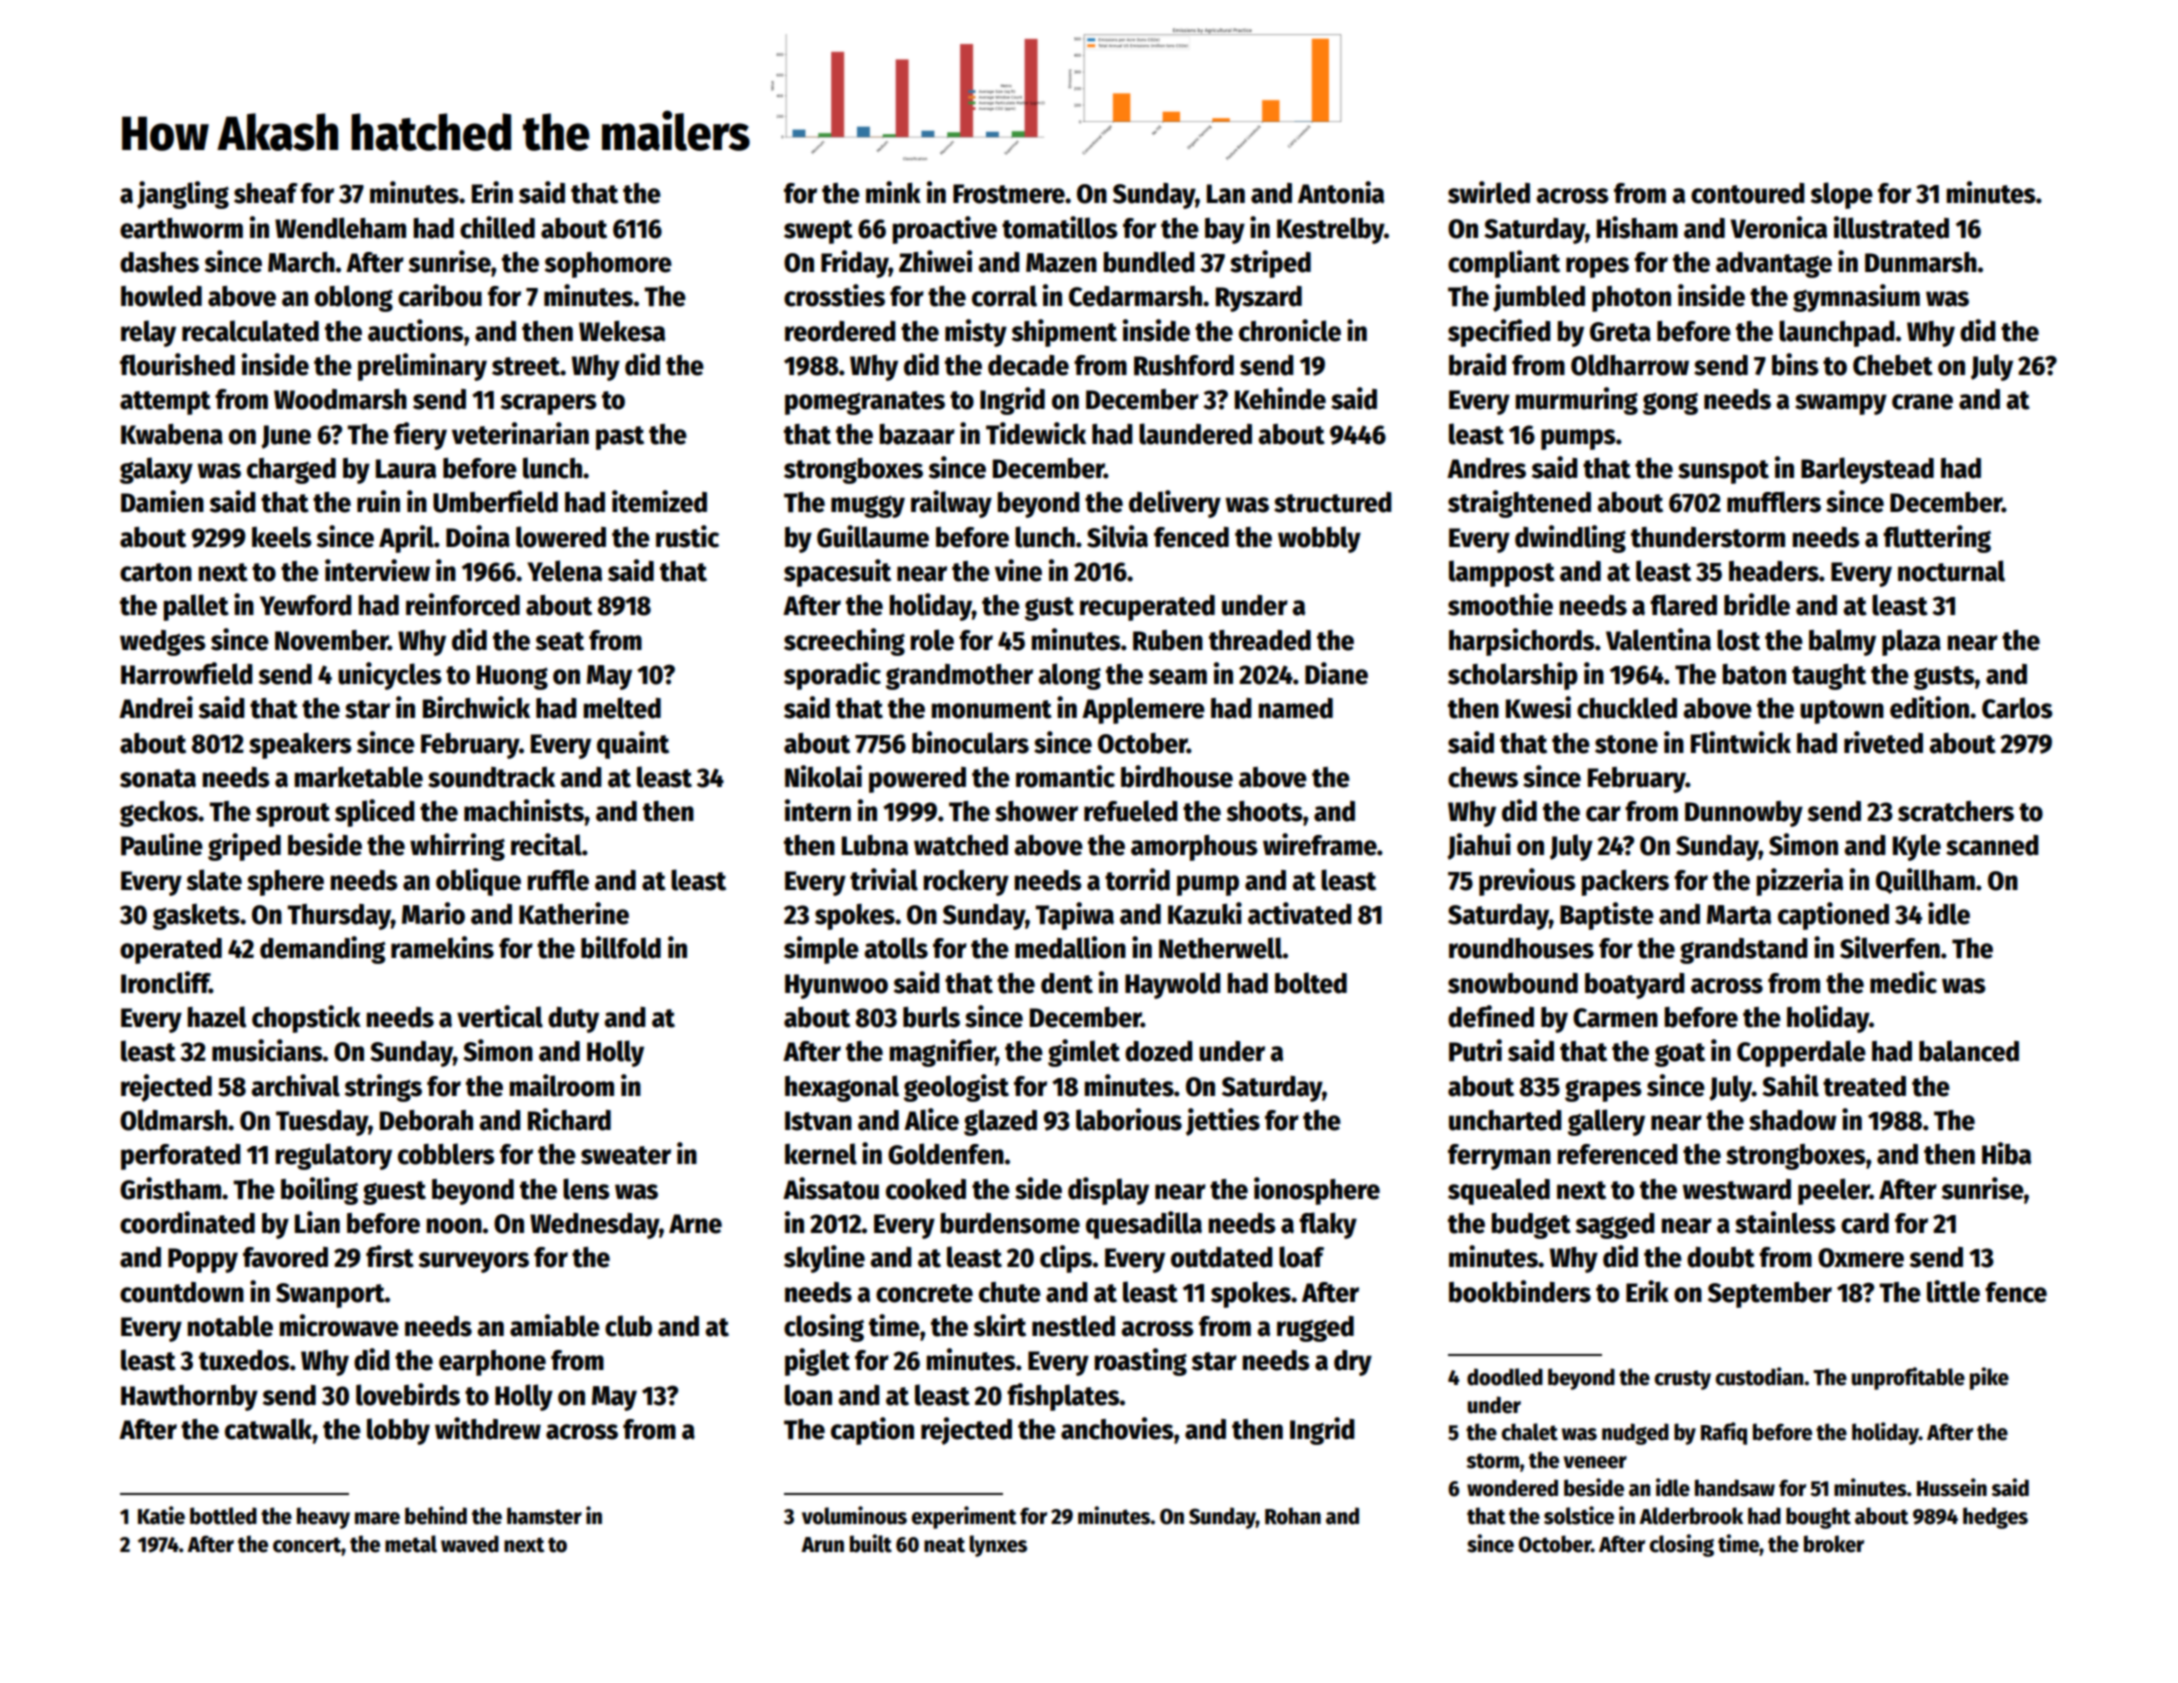 The width and height of the document is (2178, 1683). Describe the element at coordinates (1301, 1257) in the document. I see `loaf` at that location.
